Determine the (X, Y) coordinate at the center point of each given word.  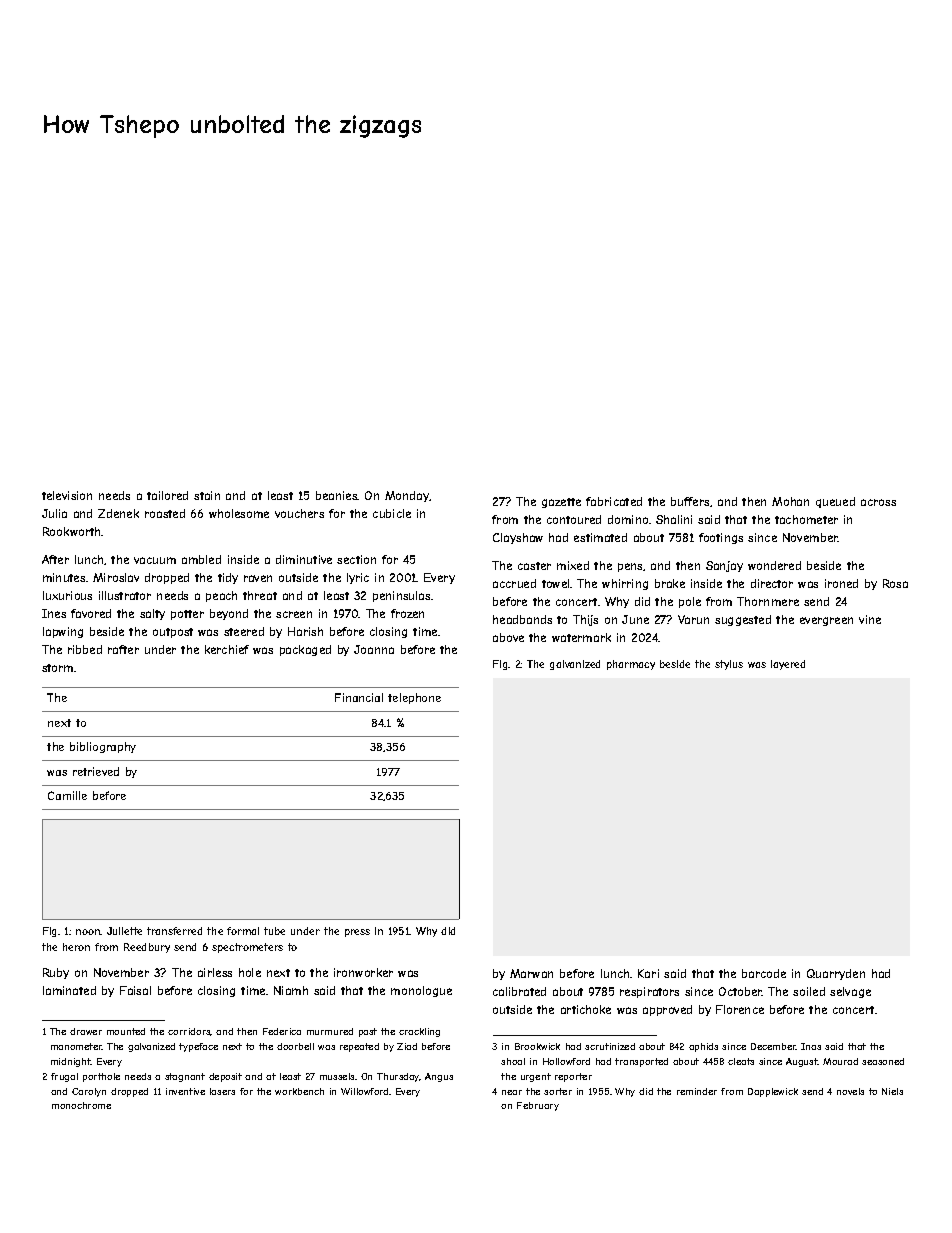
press (357, 933)
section (356, 559)
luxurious (67, 595)
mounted (126, 1031)
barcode (764, 973)
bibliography (103, 747)
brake (670, 583)
